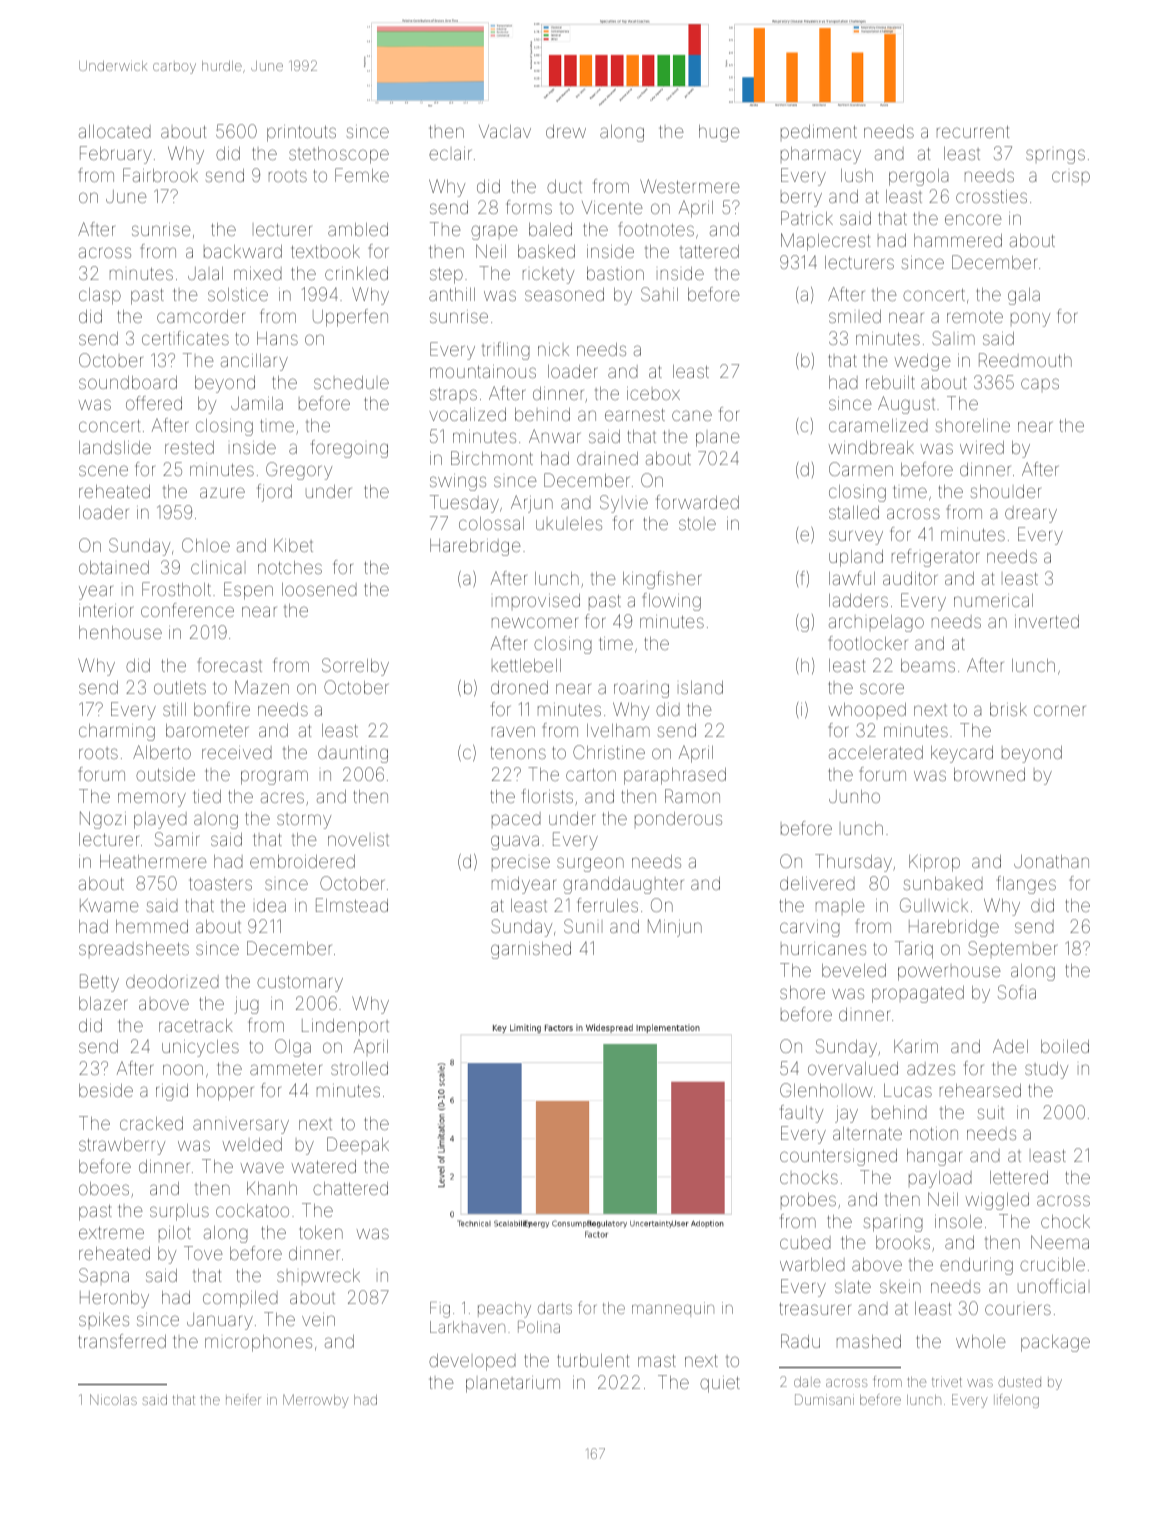  Describe the element at coordinates (222, 492) in the screenshot. I see `azure` at that location.
